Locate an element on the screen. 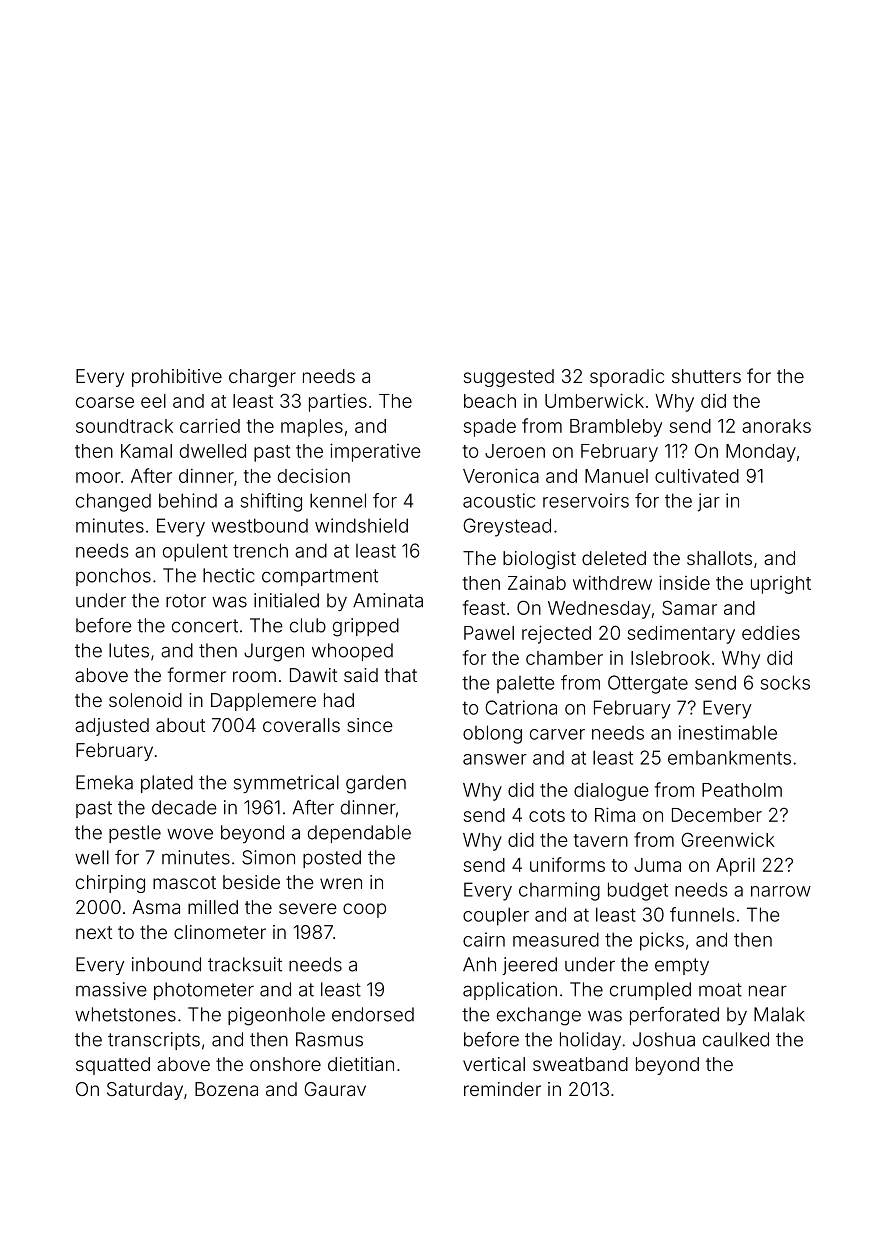 This screenshot has height=1259, width=887. imperative is located at coordinates (375, 452).
